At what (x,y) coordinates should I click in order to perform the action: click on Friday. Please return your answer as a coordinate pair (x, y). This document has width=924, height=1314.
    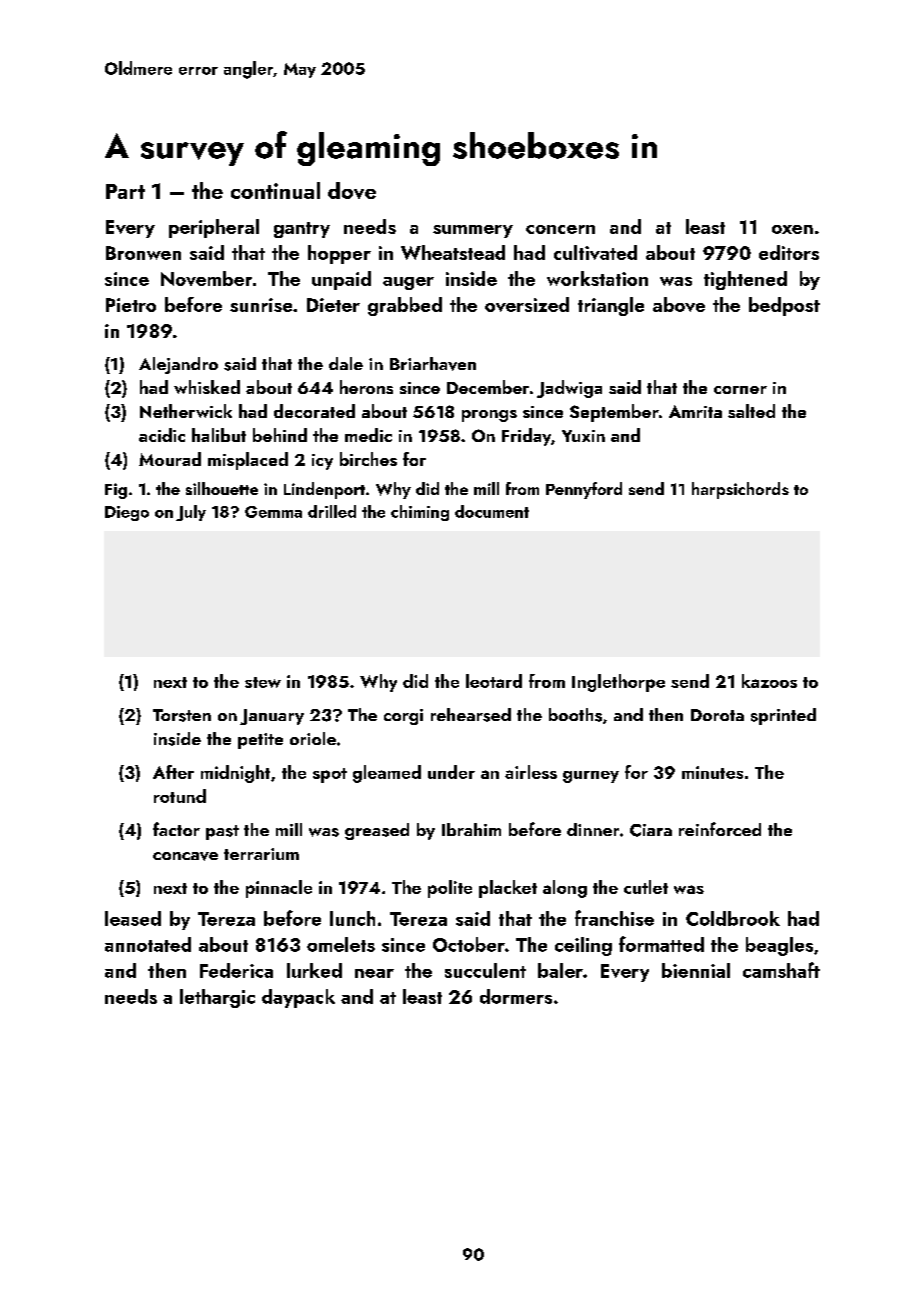
    Looking at the image, I should click on (526, 437).
